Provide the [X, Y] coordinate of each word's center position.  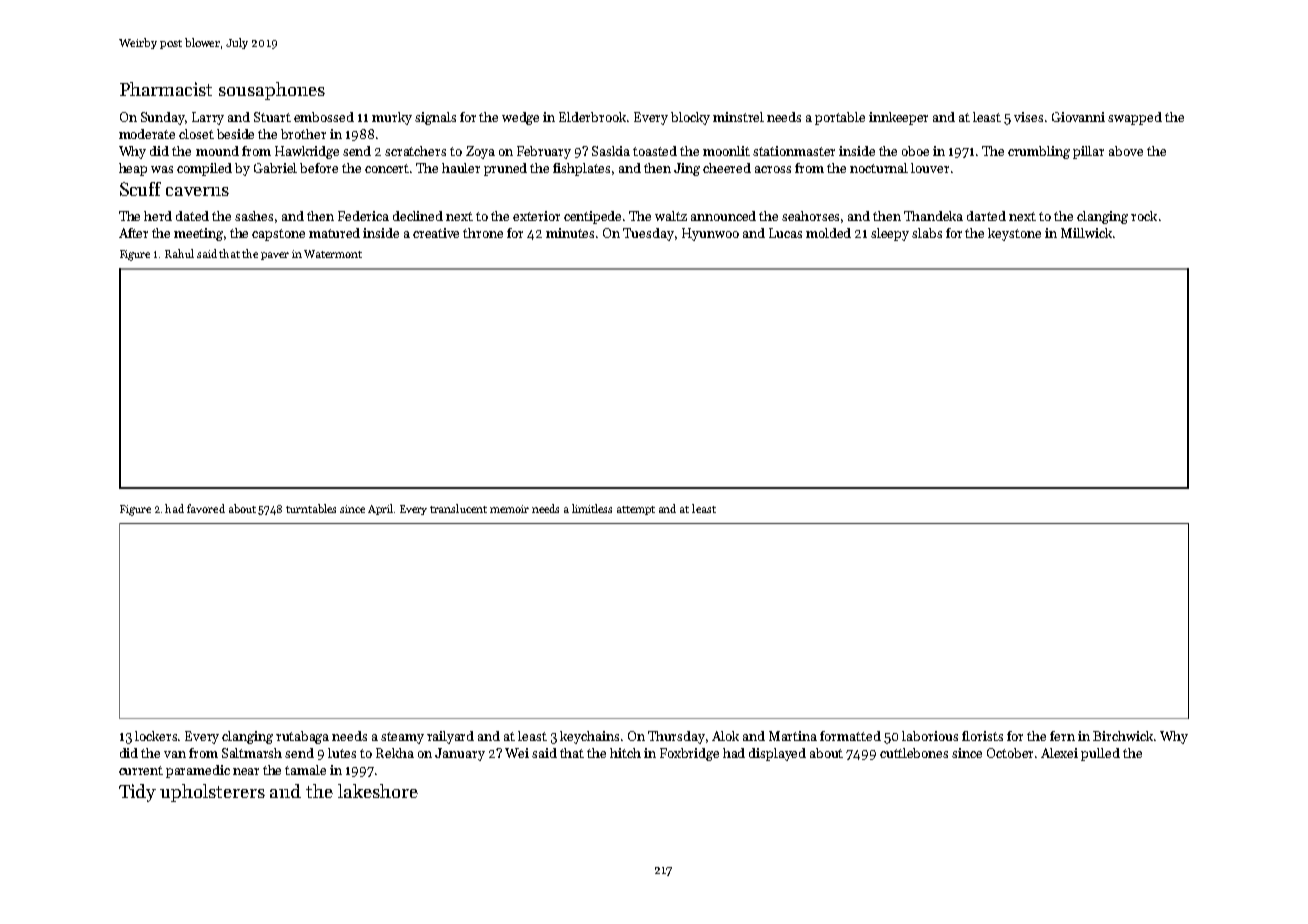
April [380, 509]
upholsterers [212, 793]
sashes [254, 216]
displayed [777, 754]
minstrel [738, 117]
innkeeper [898, 118]
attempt [636, 510]
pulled [1100, 754]
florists [982, 736]
